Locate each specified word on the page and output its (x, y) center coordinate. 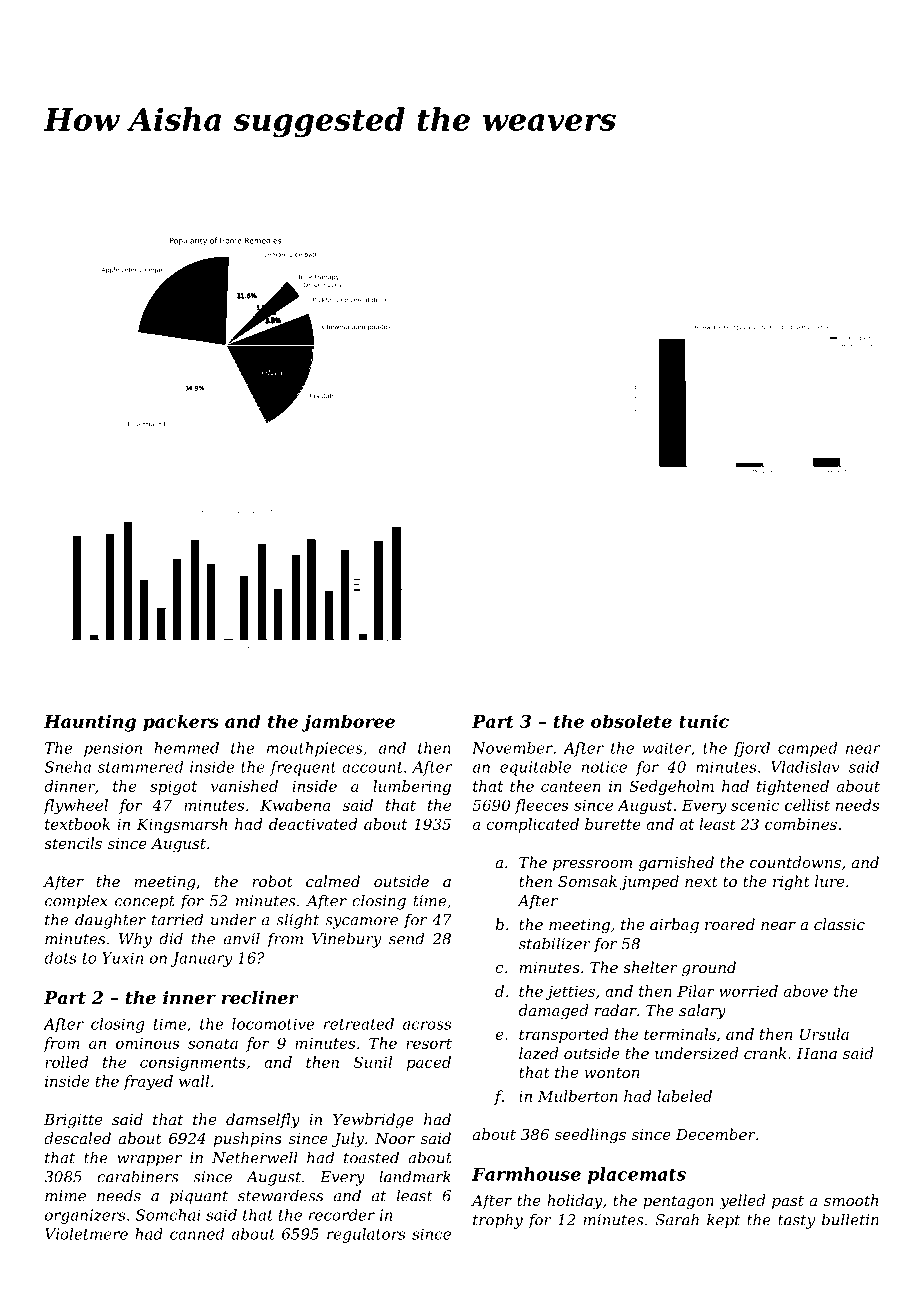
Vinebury (346, 940)
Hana (816, 1053)
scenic (755, 805)
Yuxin (122, 958)
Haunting (90, 723)
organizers (85, 1216)
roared (730, 924)
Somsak (587, 881)
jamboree (348, 723)
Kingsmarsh (182, 825)
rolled (66, 1062)
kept (723, 1221)
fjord (751, 749)
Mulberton (578, 1096)
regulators (366, 1235)
